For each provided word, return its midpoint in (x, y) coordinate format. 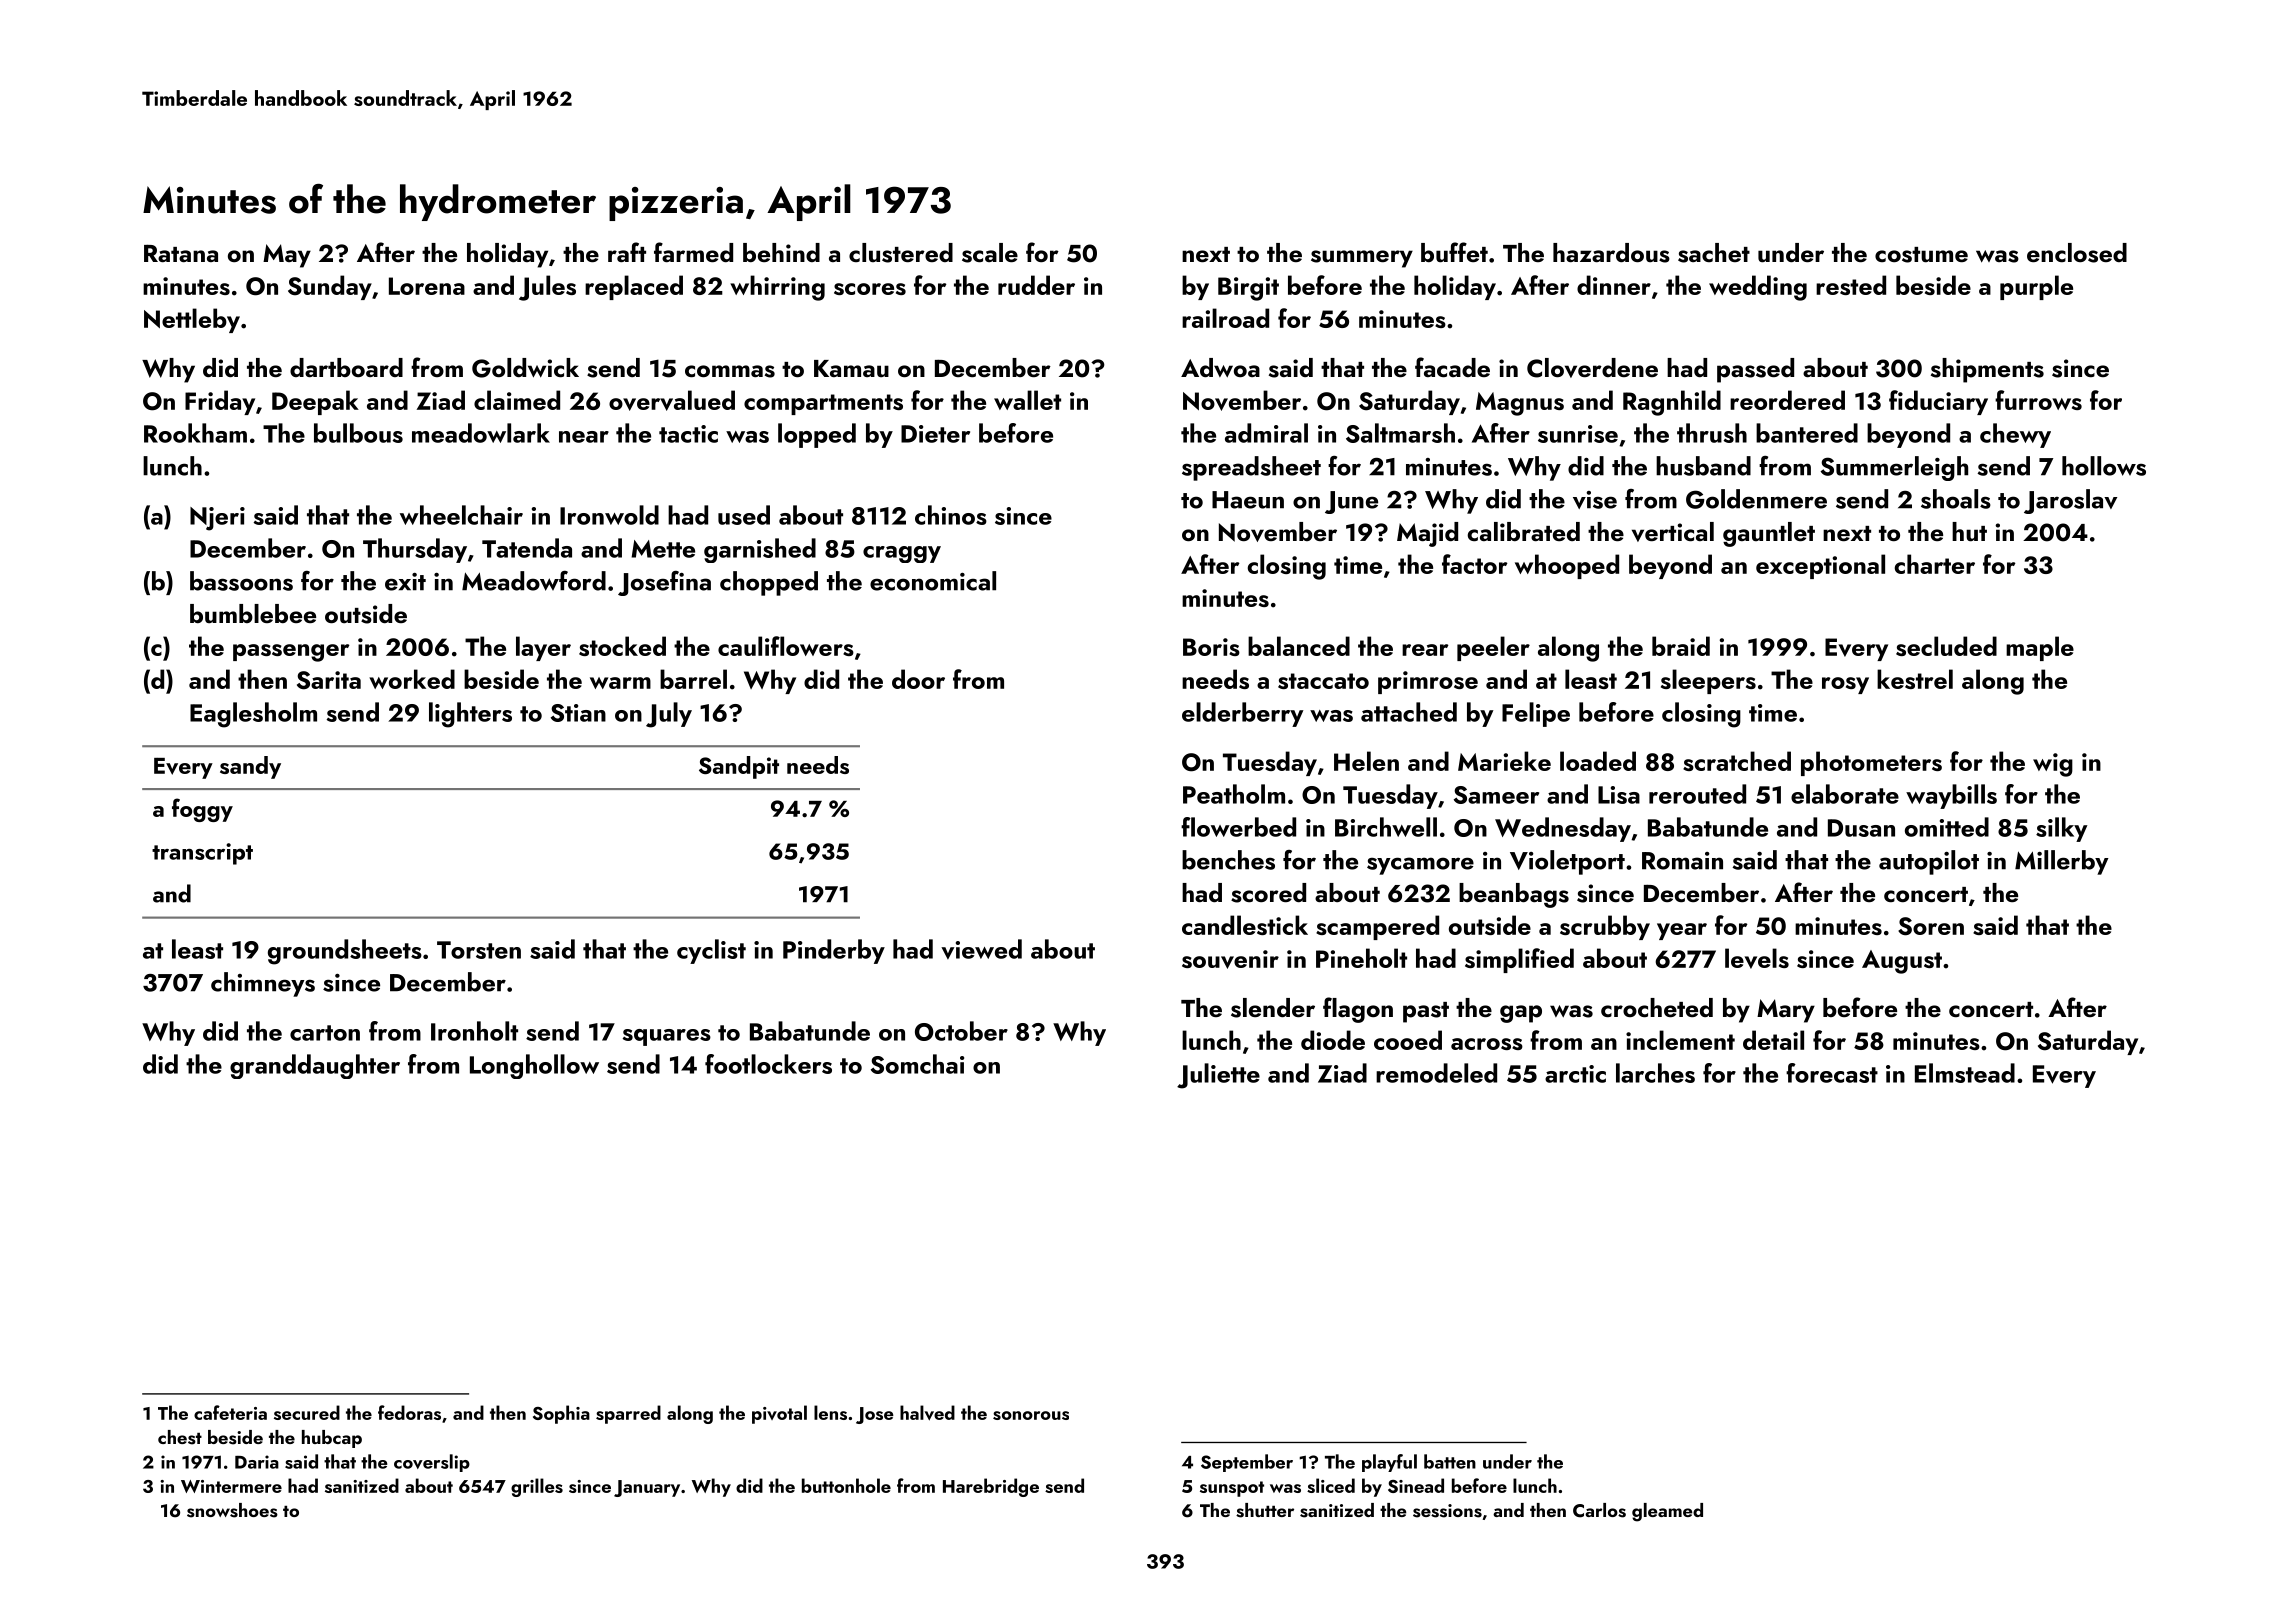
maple (2040, 648)
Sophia (561, 1414)
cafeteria (230, 1412)
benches (1228, 860)
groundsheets (345, 952)
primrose (1428, 682)
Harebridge (991, 1487)
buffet (1454, 252)
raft (627, 252)
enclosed (2077, 253)
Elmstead (1965, 1073)
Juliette (1218, 1076)
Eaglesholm (253, 715)
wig (2053, 765)
